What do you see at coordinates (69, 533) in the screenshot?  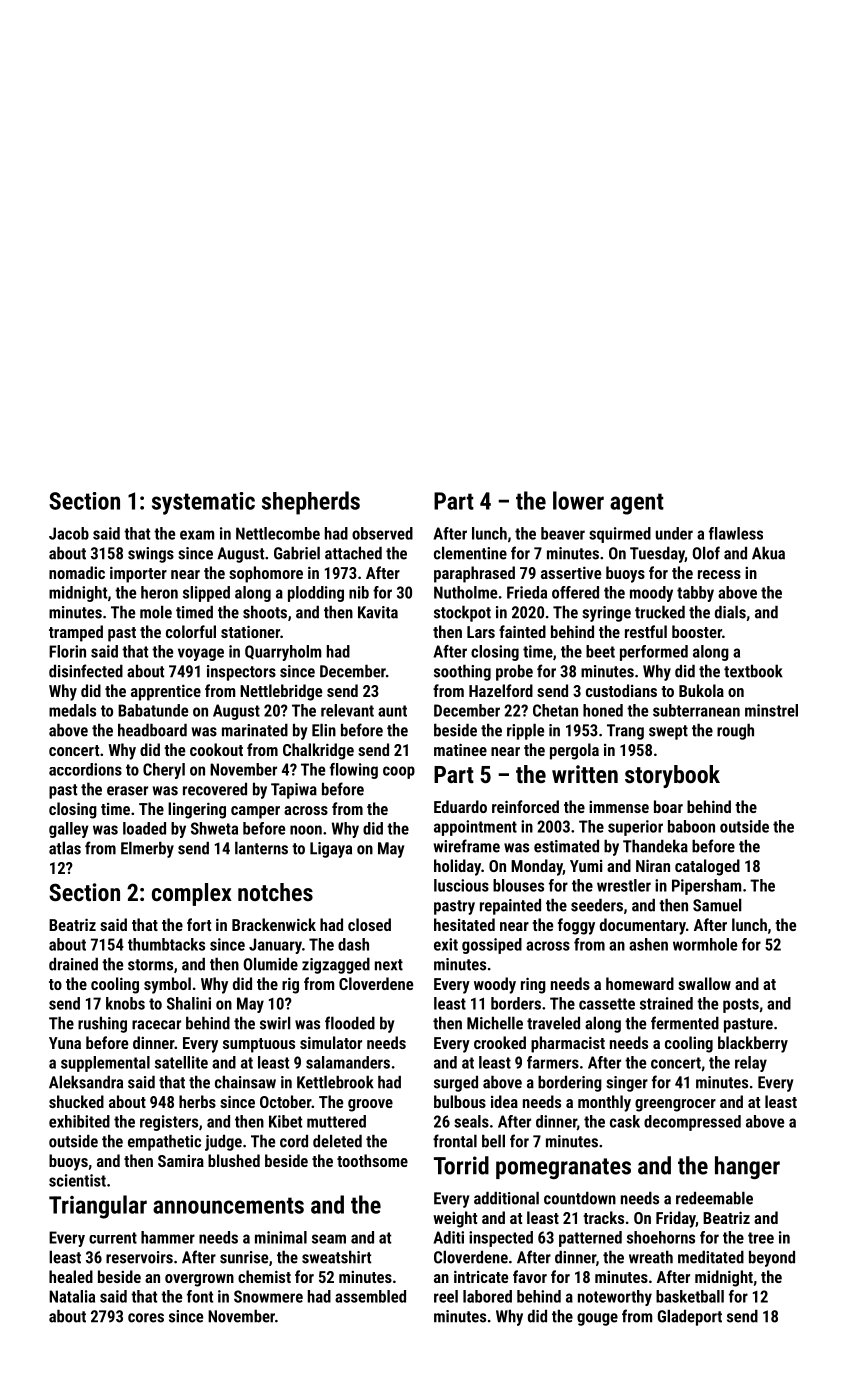 I see `Jacob` at bounding box center [69, 533].
